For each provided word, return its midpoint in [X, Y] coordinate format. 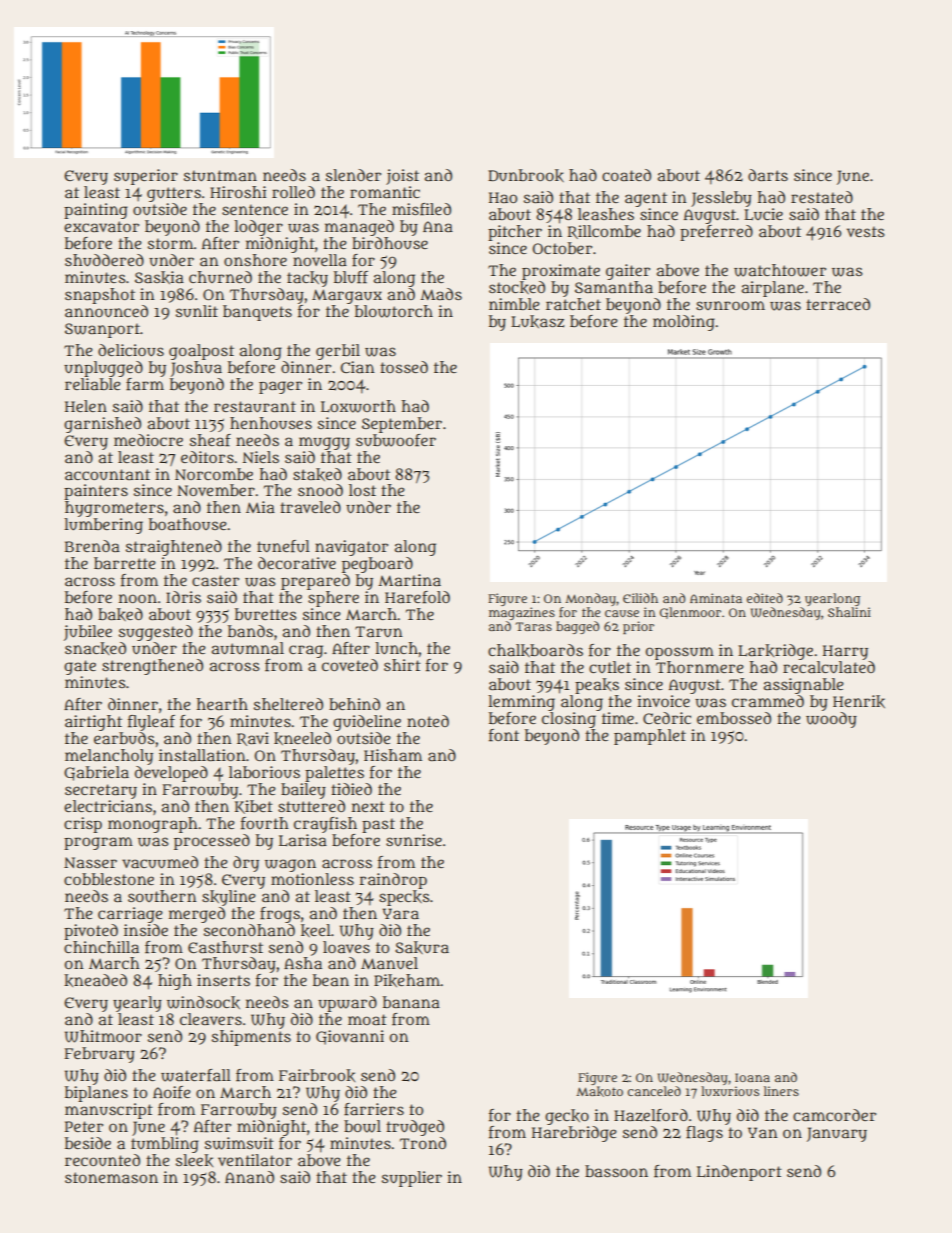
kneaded [95, 980]
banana [411, 1002]
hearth [222, 704]
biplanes [96, 1094]
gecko [567, 1117]
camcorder [834, 1115]
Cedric [667, 718]
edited [765, 598]
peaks [597, 686]
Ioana [752, 1077]
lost [362, 490]
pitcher [515, 233]
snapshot [100, 296]
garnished [102, 425]
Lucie [763, 214]
